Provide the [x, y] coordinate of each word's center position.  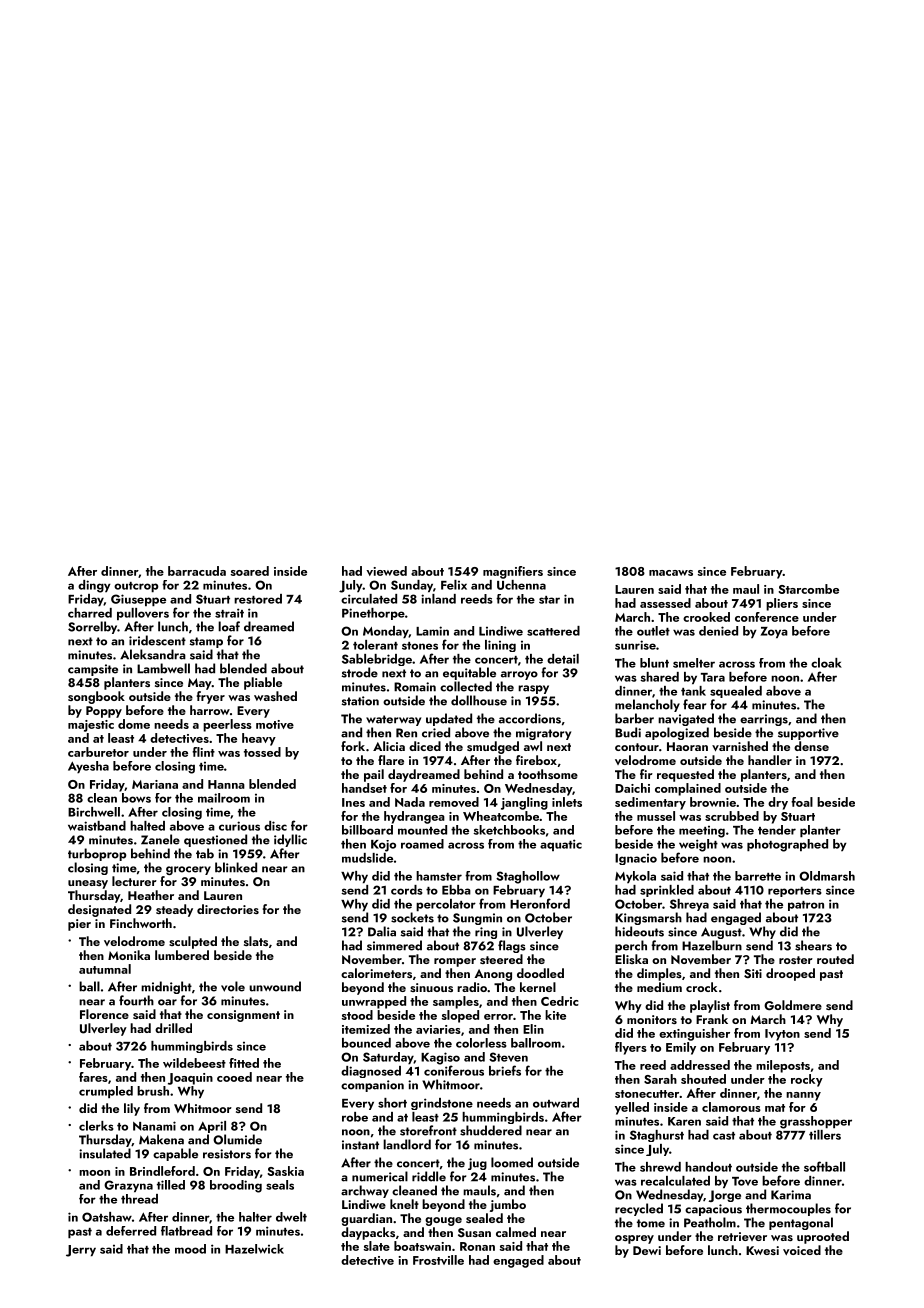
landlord [407, 1144]
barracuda [197, 571]
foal [802, 802]
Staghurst [657, 1136]
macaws [671, 573]
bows [136, 798]
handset [364, 788]
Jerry [81, 1251]
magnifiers [513, 572]
